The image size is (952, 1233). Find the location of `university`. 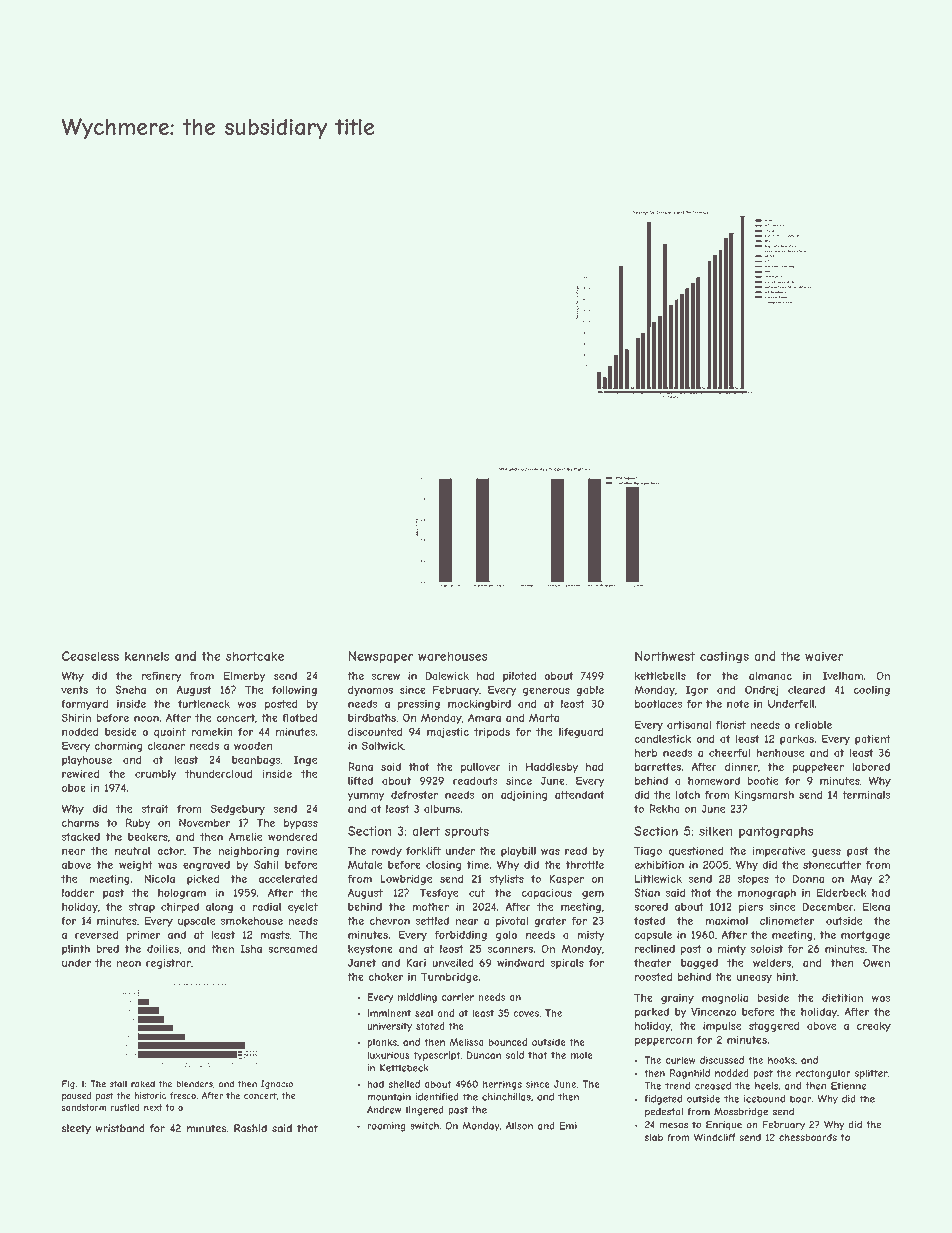

university is located at coordinates (389, 1027).
